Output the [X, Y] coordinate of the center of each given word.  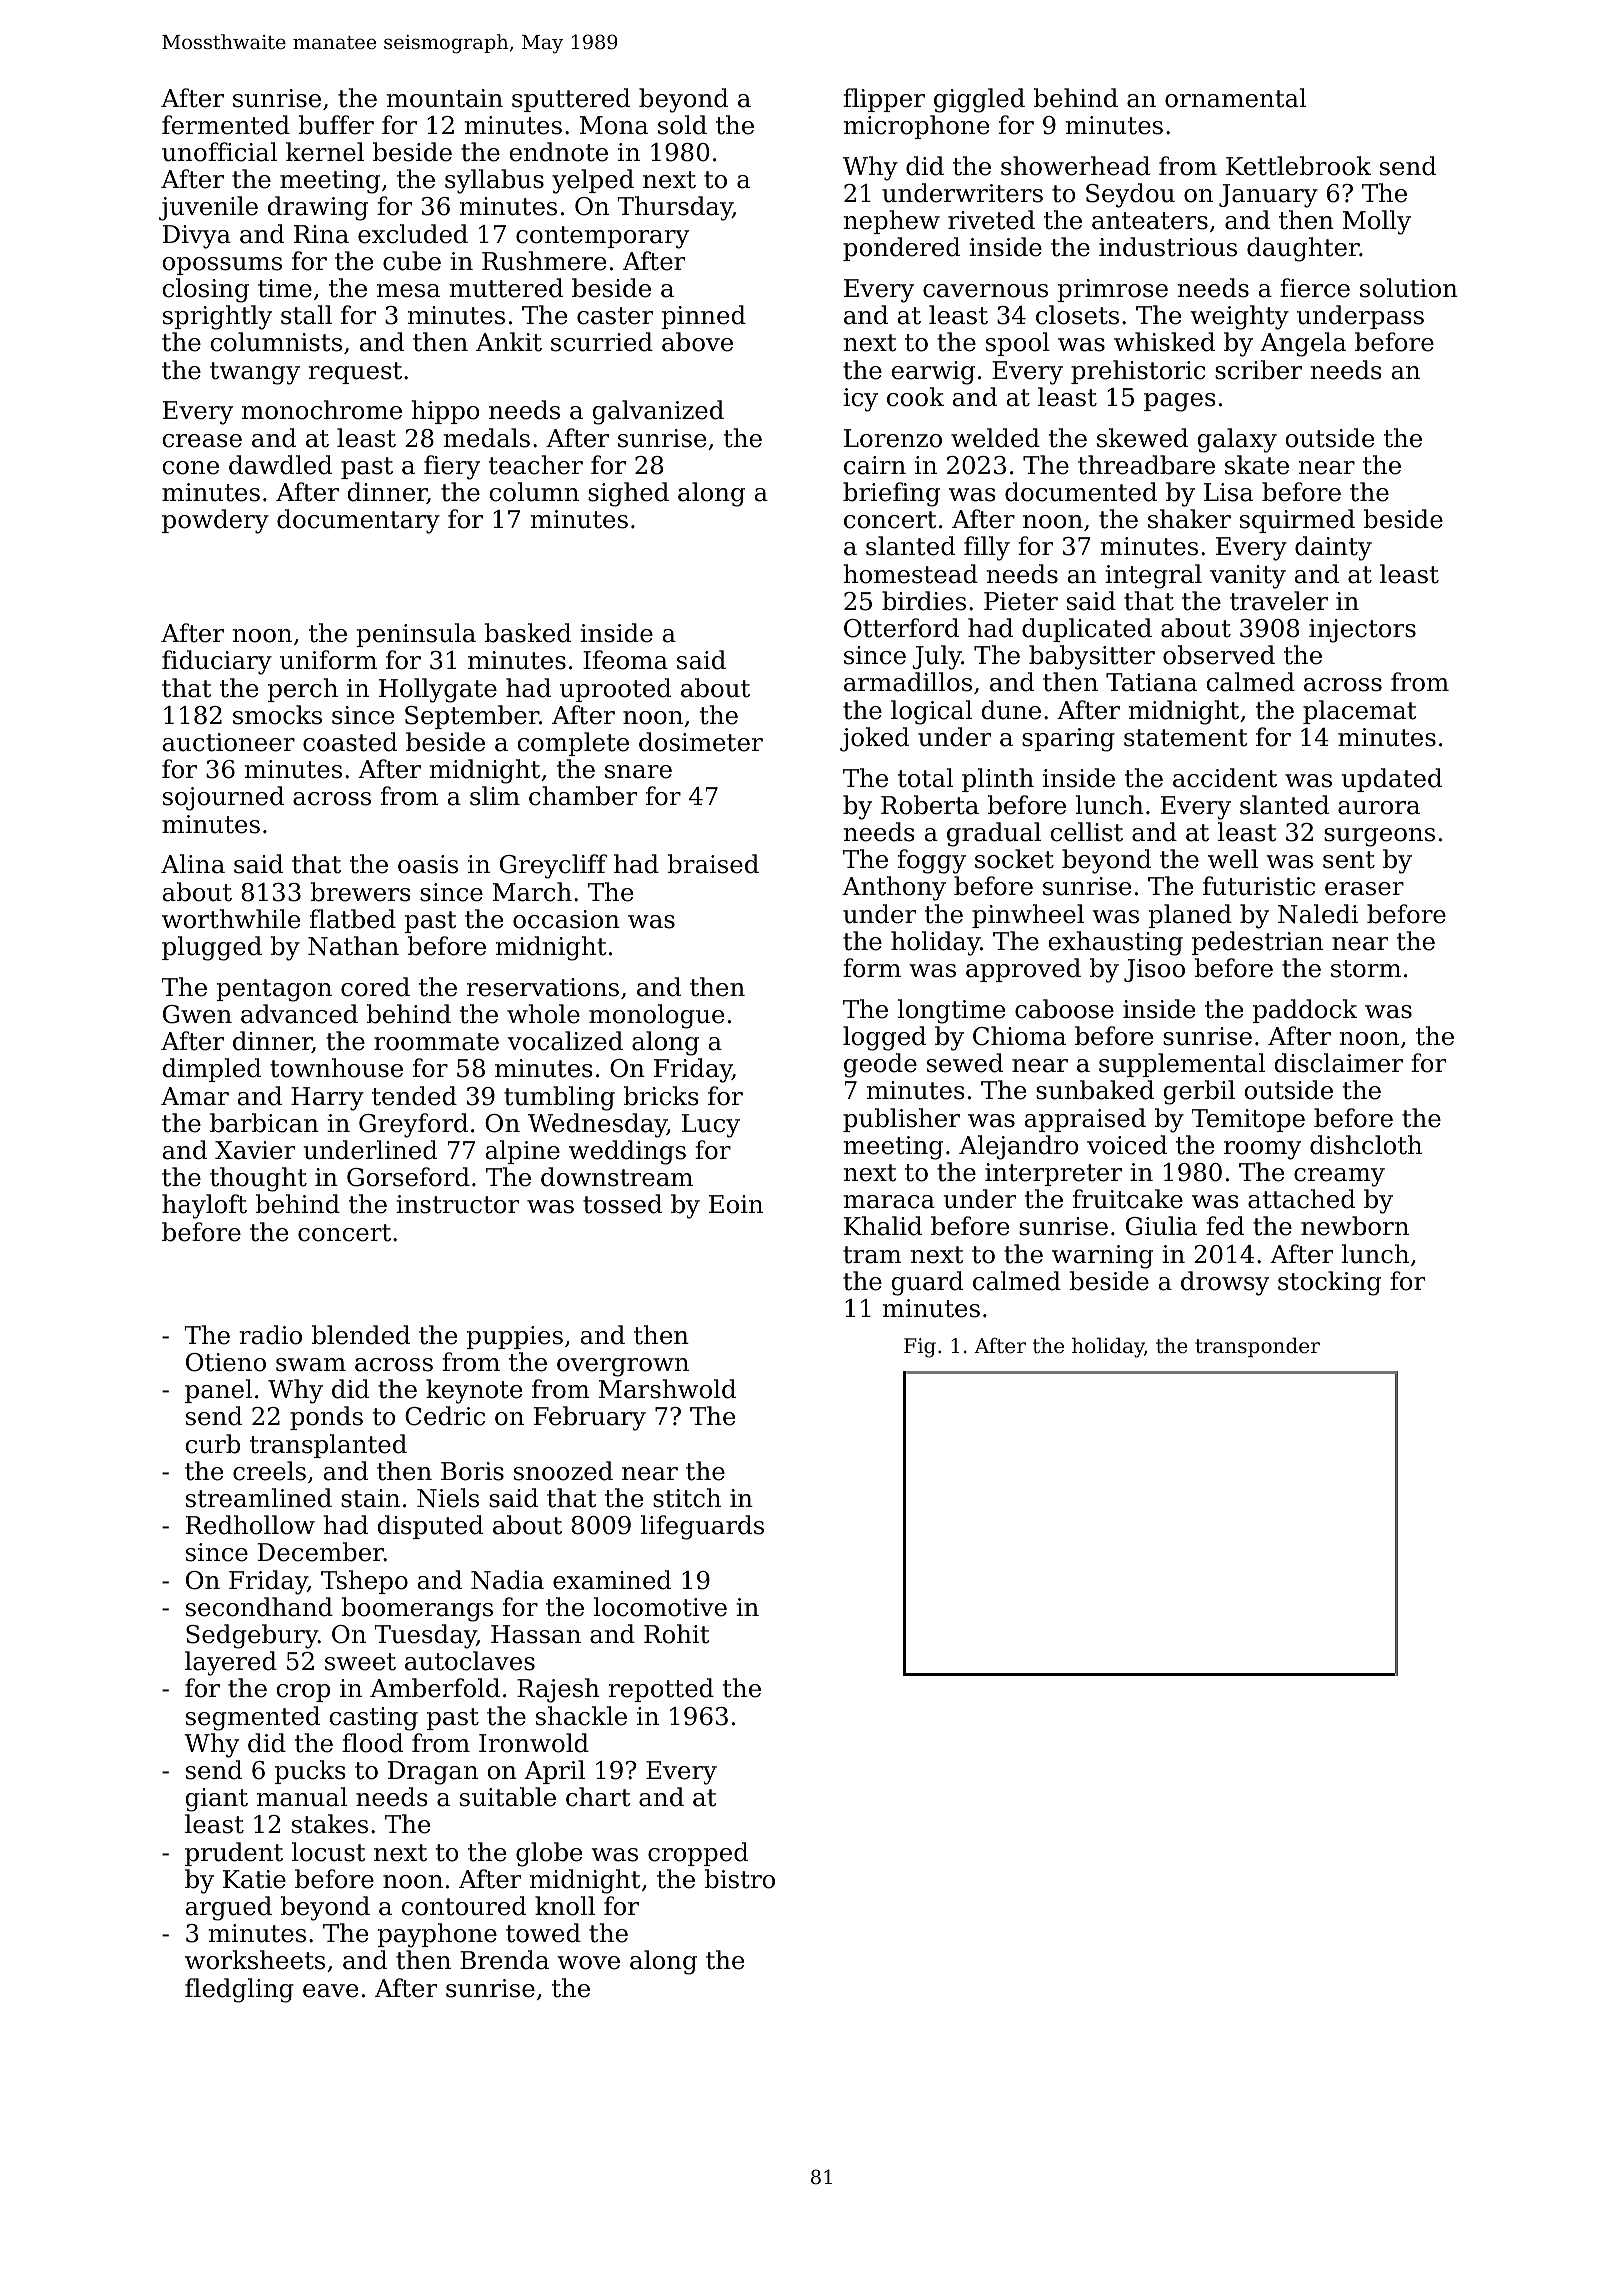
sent [1349, 860]
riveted [991, 220]
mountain [444, 98]
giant [216, 1800]
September [472, 717]
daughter [1303, 249]
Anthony [894, 888]
